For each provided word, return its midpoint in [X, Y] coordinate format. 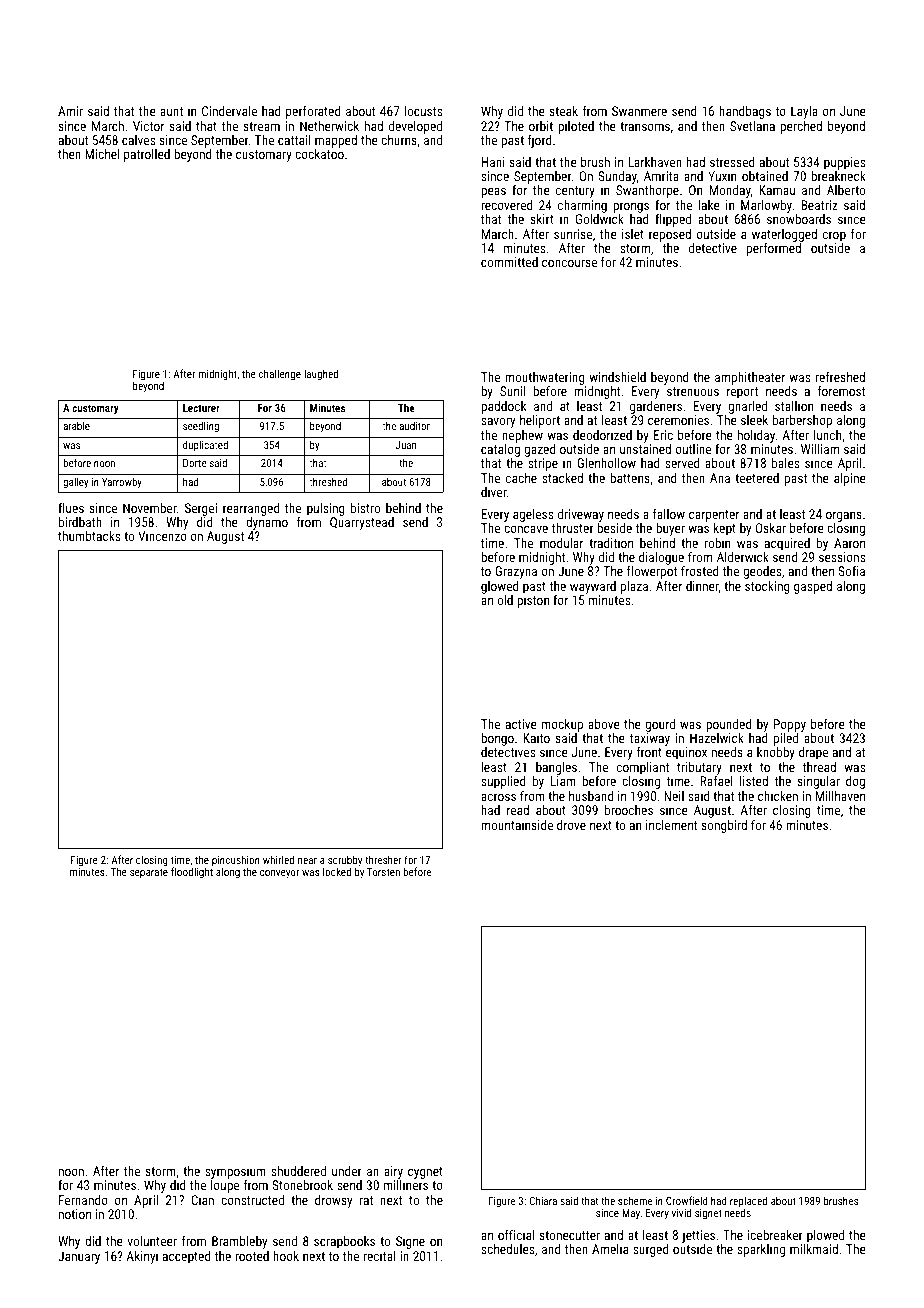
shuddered [298, 1171]
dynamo [267, 523]
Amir [70, 111]
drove [571, 825]
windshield [617, 377]
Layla [804, 112]
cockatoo [319, 154]
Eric [663, 435]
